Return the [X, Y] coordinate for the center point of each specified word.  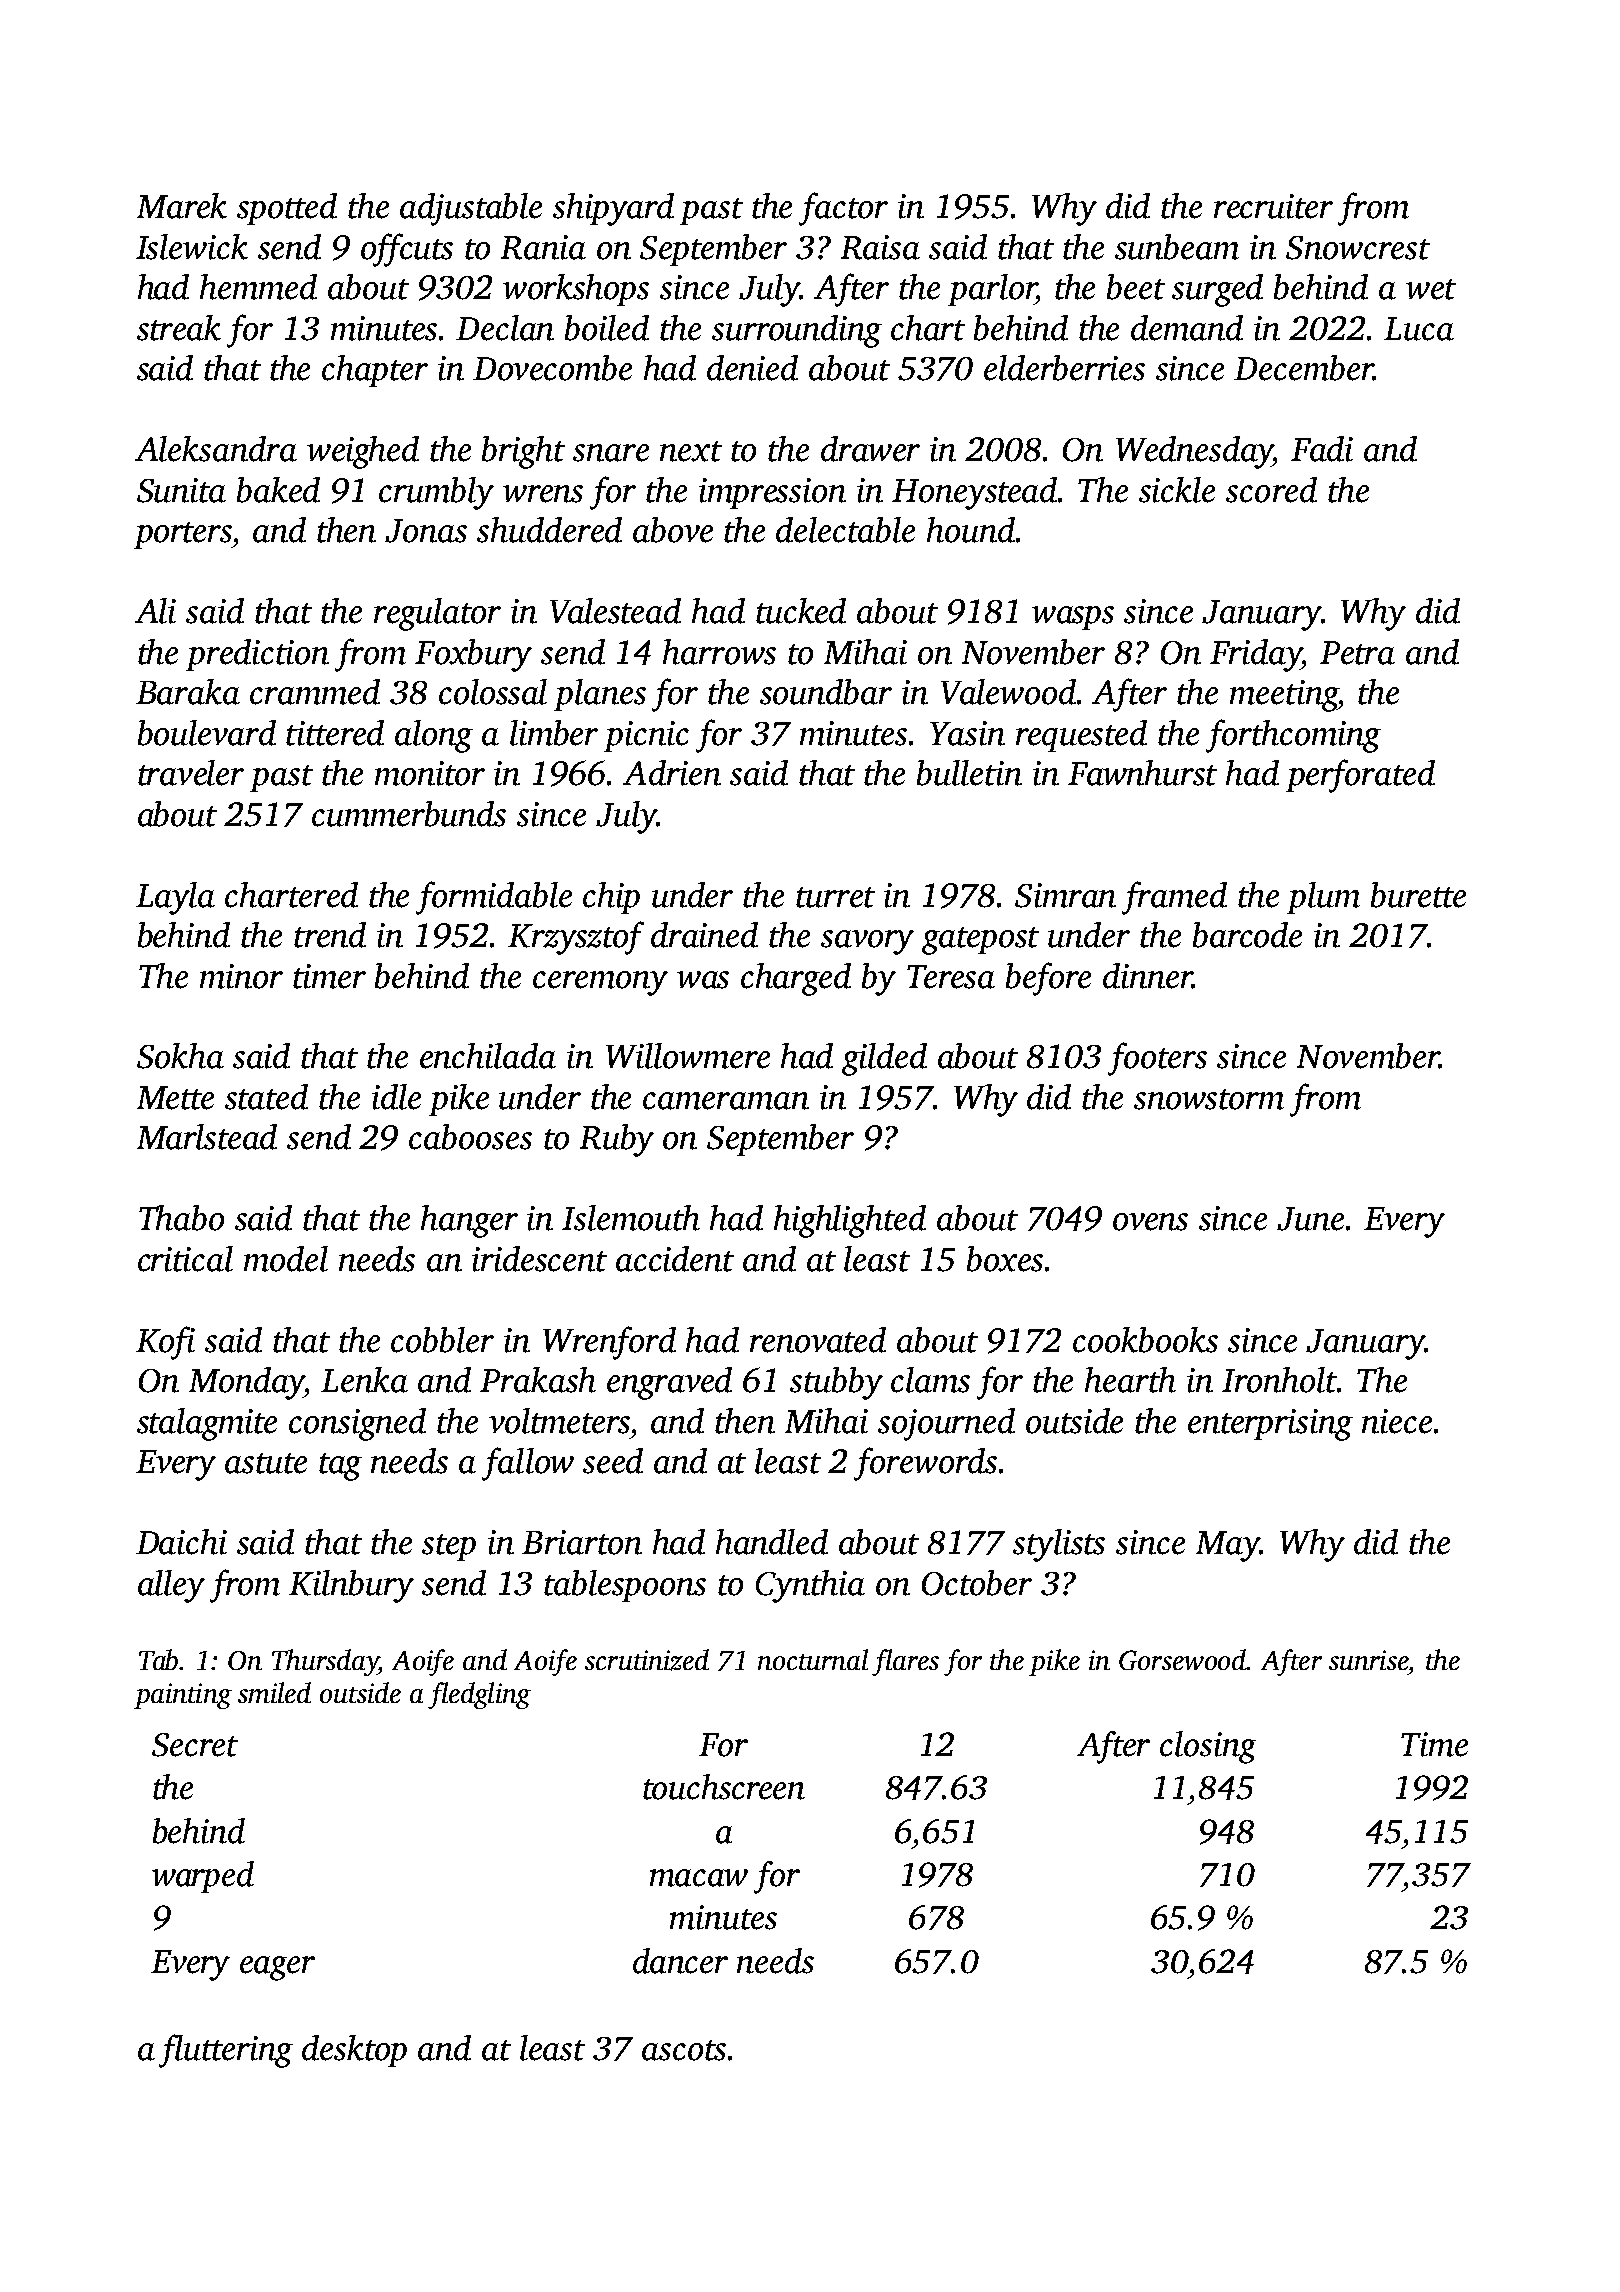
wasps [1073, 618]
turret [835, 897]
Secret [195, 1745]
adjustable [471, 209]
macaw [699, 1878]
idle [396, 1097]
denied [752, 368]
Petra [1357, 653]
